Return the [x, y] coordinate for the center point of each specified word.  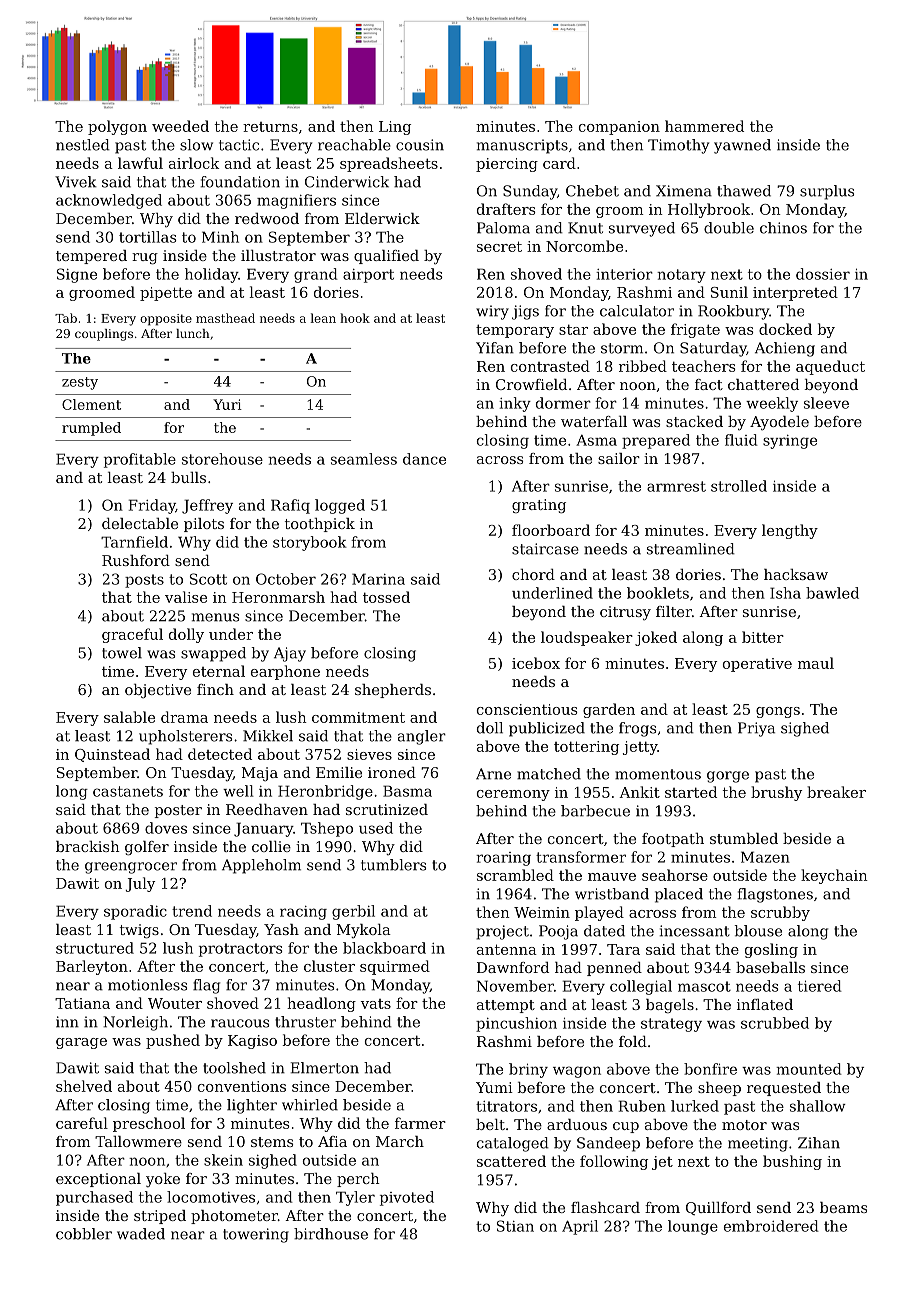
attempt [506, 1006]
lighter [252, 1106]
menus [215, 617]
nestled [83, 145]
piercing [507, 165]
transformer [581, 857]
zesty [80, 383]
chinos [783, 228]
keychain [834, 876]
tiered [820, 986]
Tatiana [82, 1003]
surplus [827, 192]
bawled [832, 593]
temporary [515, 331]
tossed [386, 597]
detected [220, 754]
